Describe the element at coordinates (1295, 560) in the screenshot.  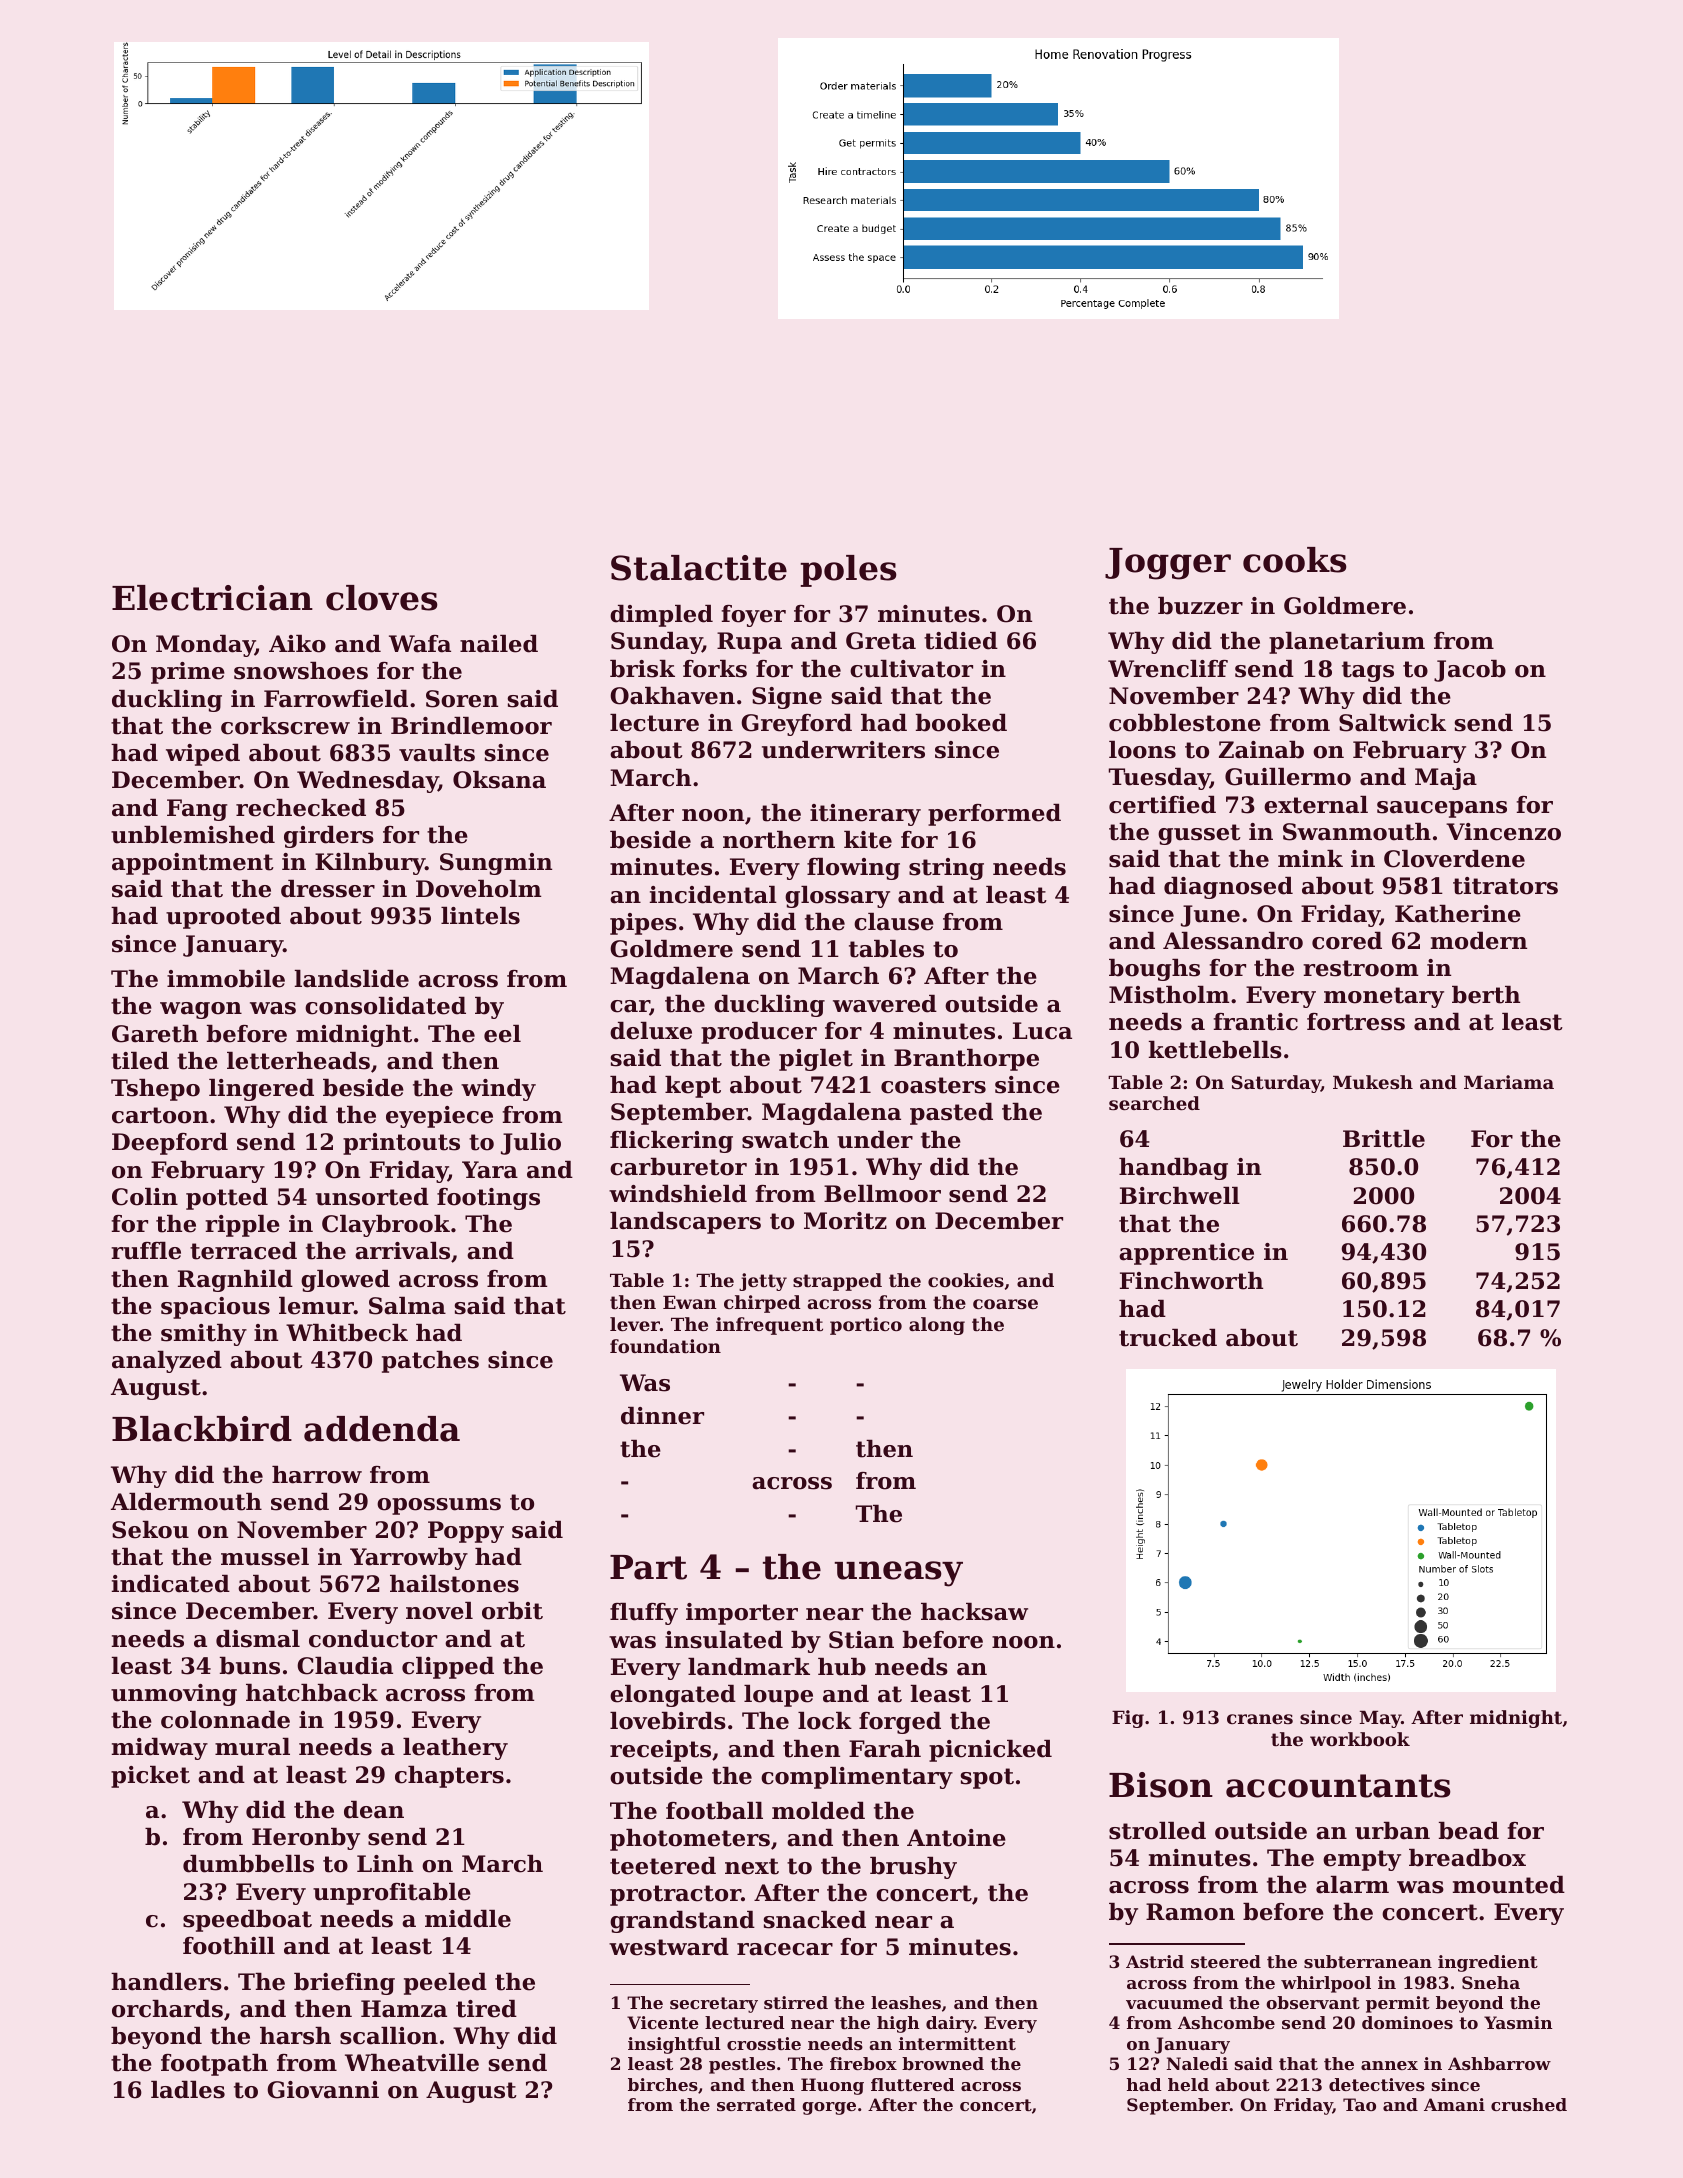
I see `cooks` at that location.
